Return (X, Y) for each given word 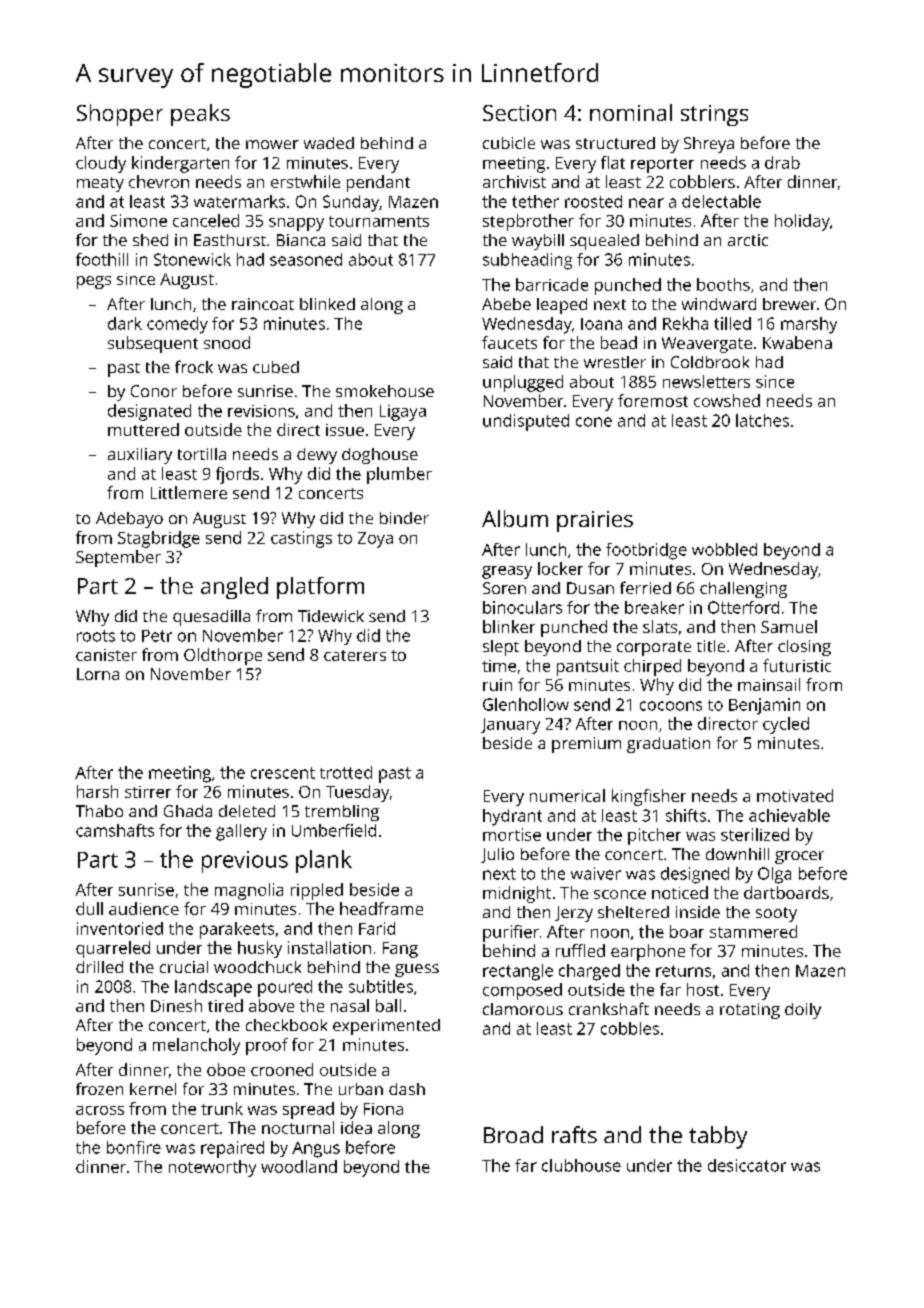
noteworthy (212, 1168)
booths (723, 284)
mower (272, 144)
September (118, 558)
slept (501, 648)
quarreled (113, 949)
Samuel (789, 626)
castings (301, 539)
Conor (154, 391)
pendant (378, 183)
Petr (157, 636)
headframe (381, 908)
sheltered (633, 912)
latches (762, 420)
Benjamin (764, 706)
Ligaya (403, 413)
